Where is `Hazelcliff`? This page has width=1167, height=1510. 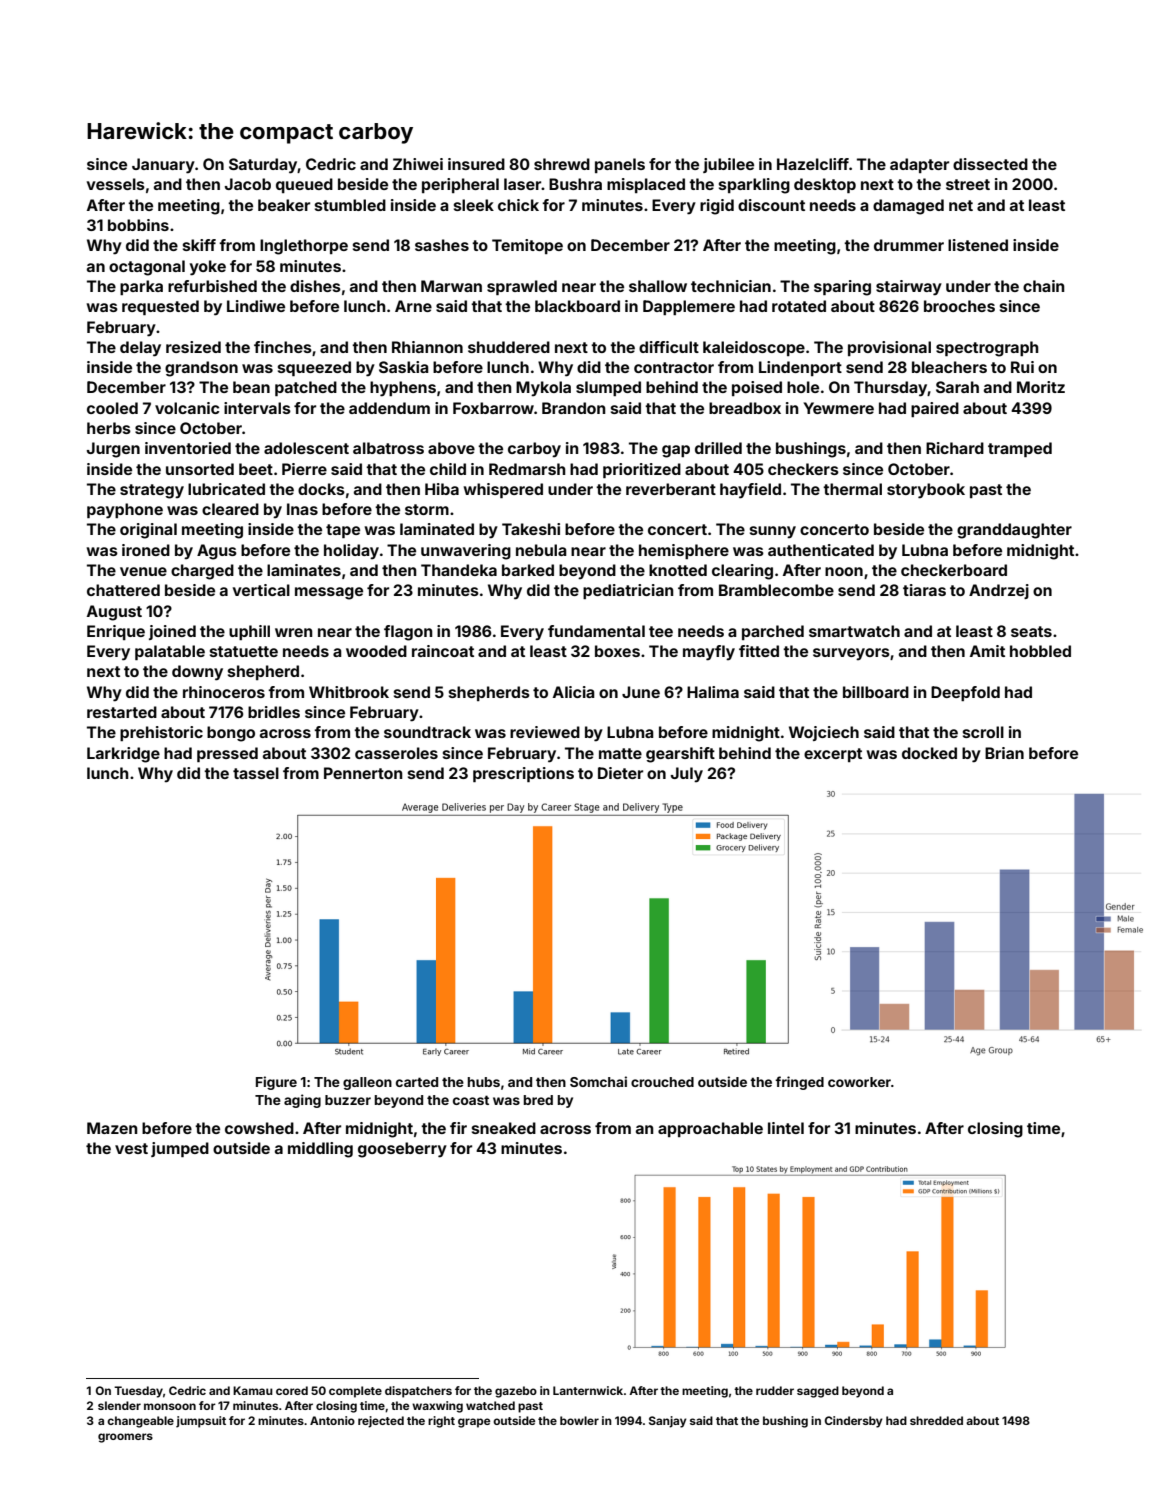 Hazelcliff is located at coordinates (813, 164).
